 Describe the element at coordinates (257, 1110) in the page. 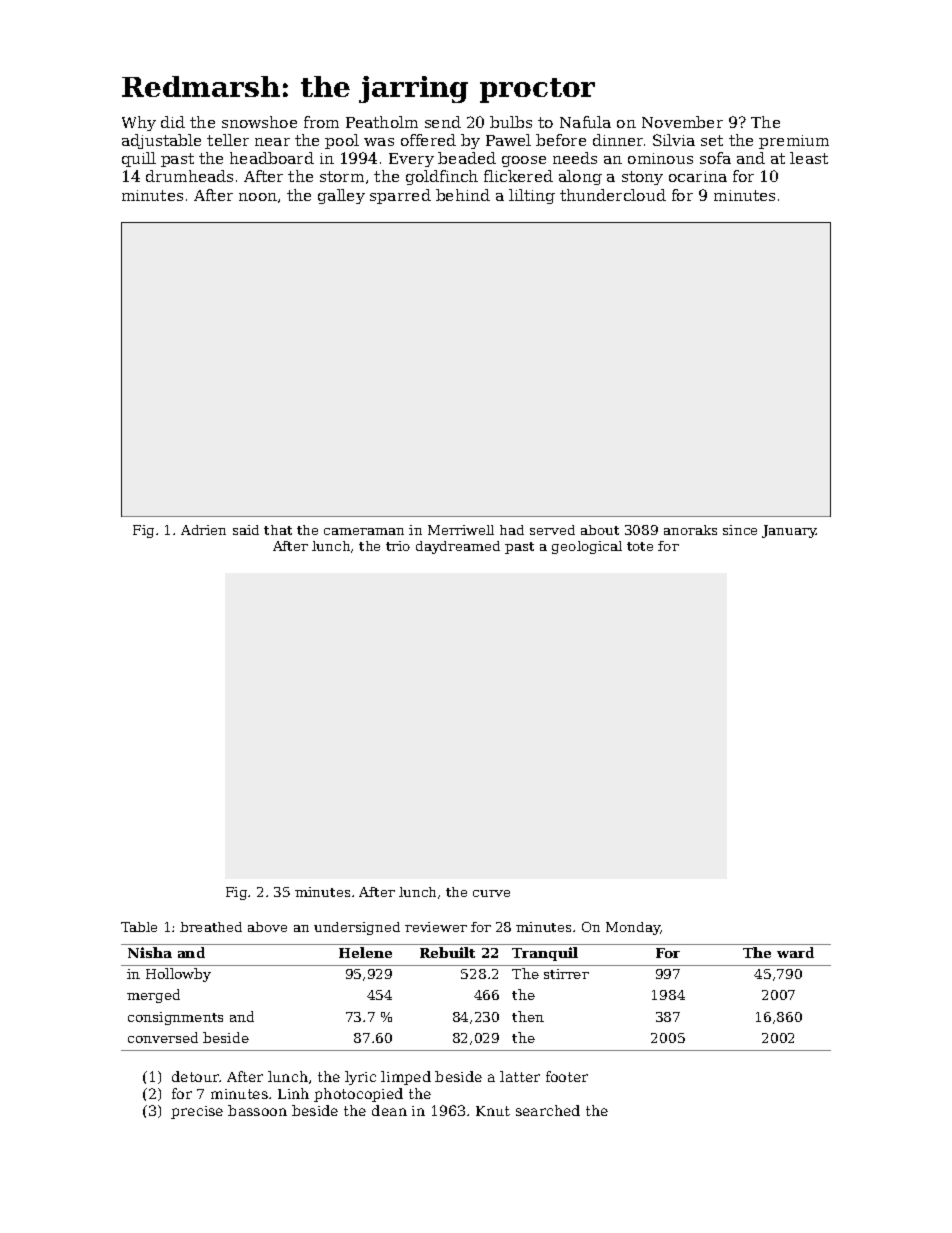

I see `bassoon` at that location.
